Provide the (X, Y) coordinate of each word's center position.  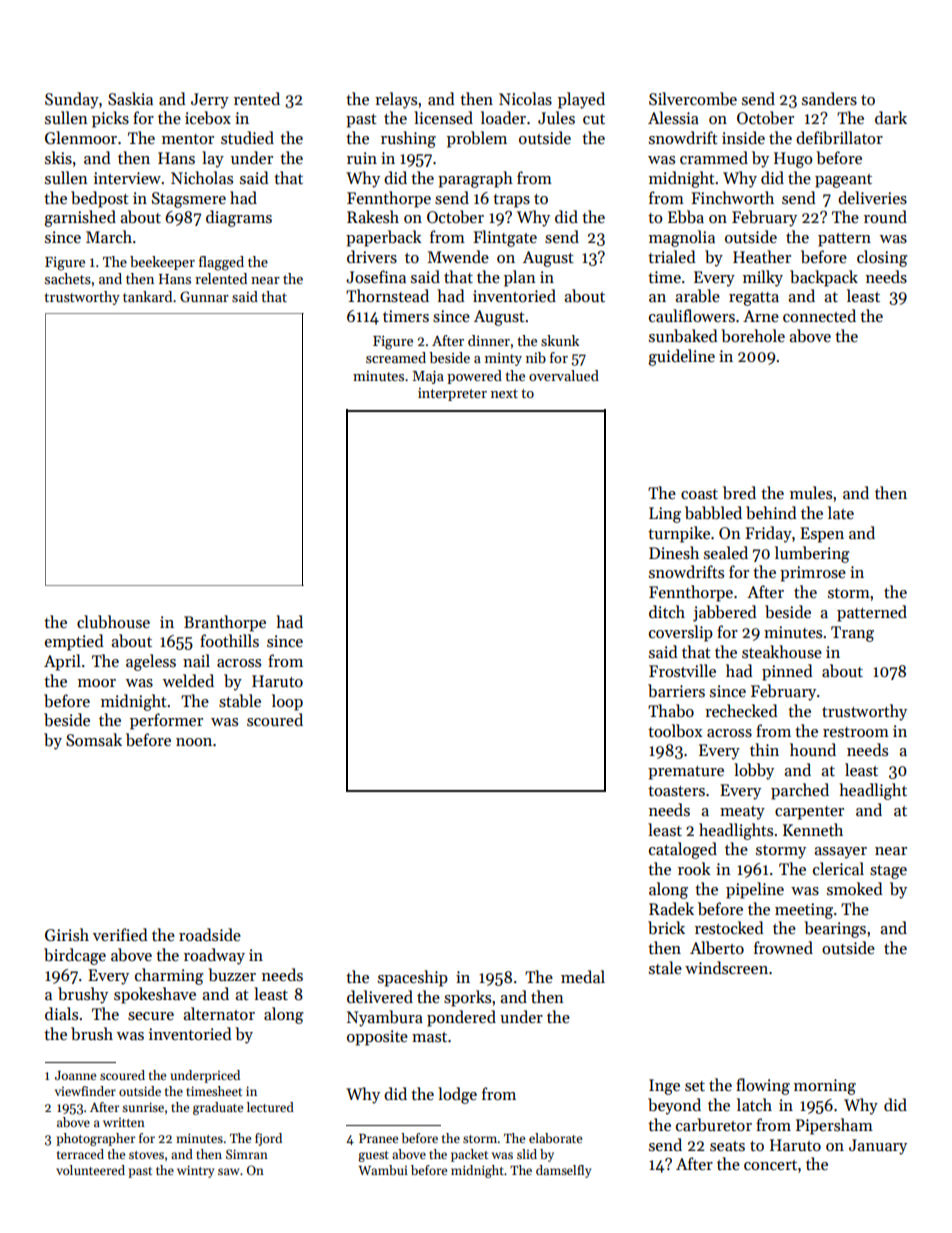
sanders (829, 99)
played (581, 100)
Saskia (130, 99)
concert (770, 1165)
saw (228, 1171)
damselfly (563, 1171)
